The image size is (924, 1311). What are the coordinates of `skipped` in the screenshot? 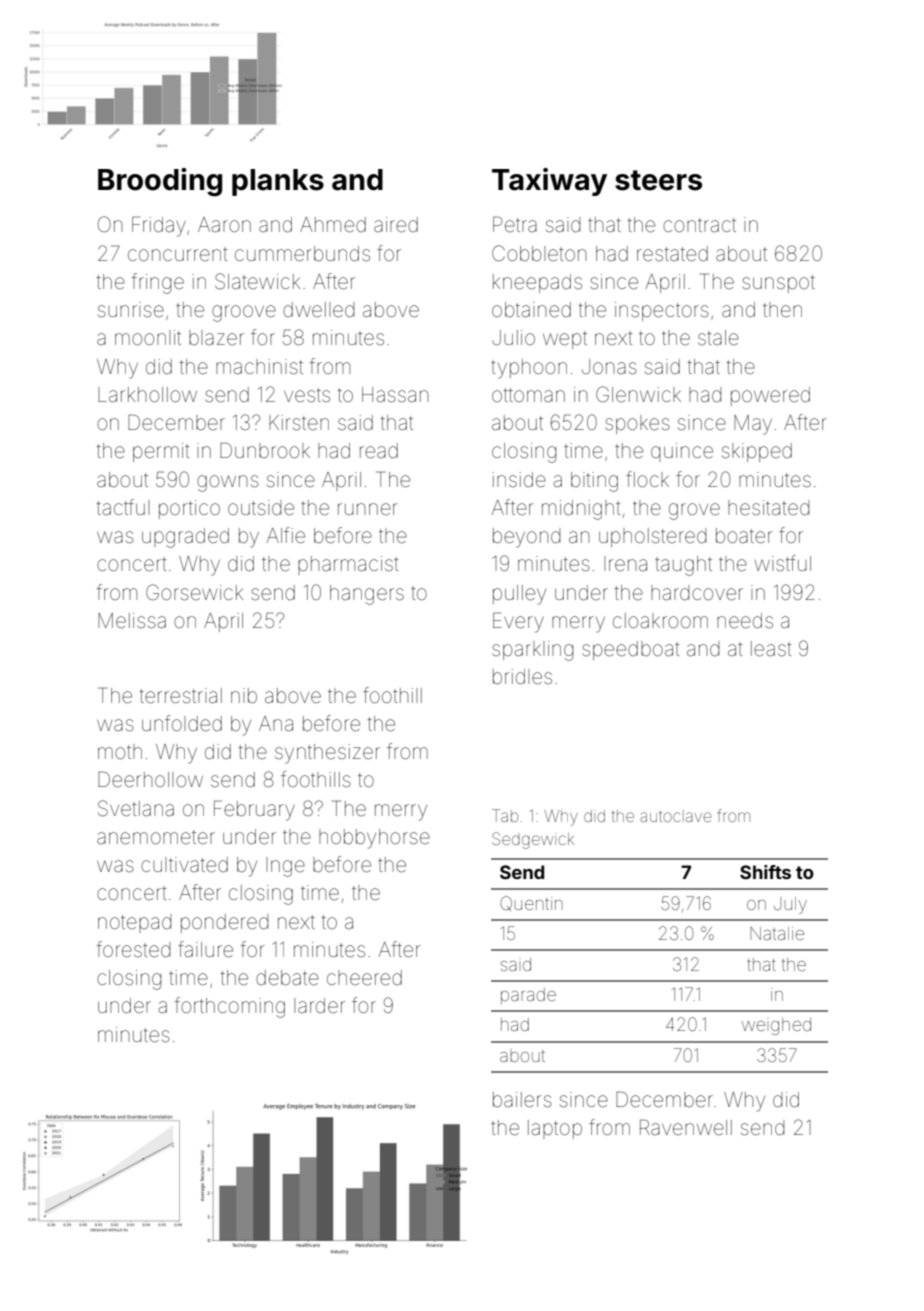 It's located at (757, 452).
